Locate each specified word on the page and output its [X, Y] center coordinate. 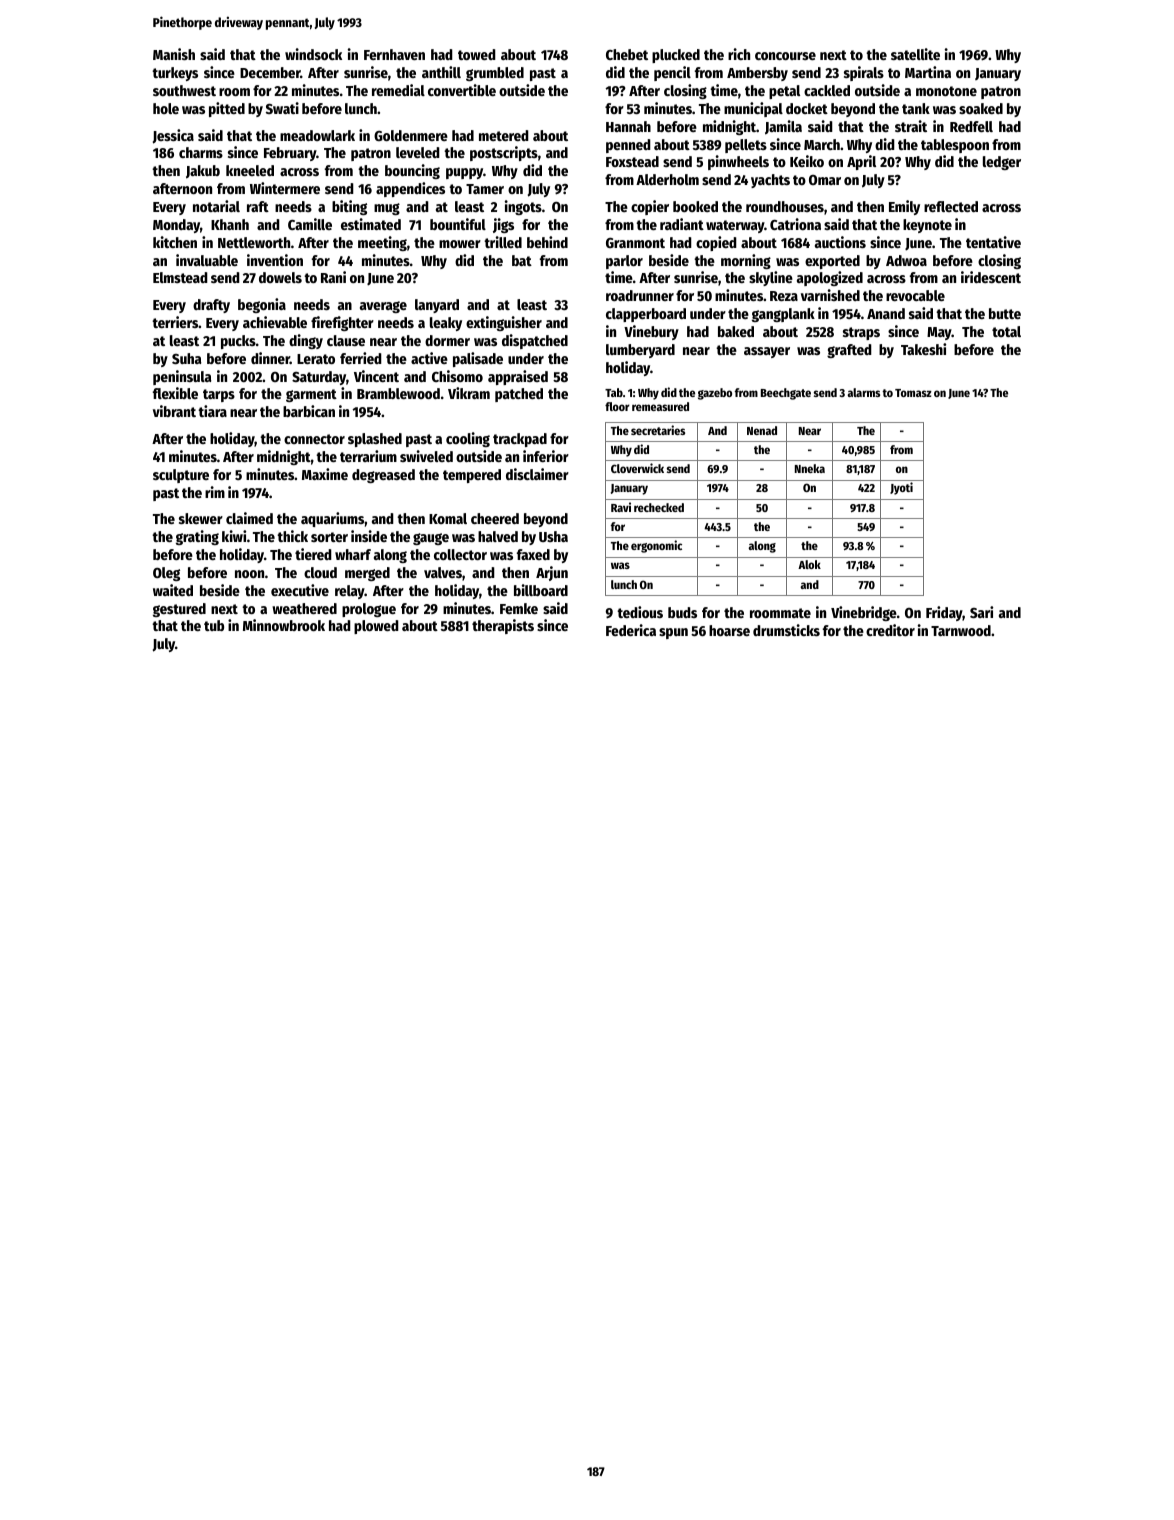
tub [214, 625]
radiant [682, 224]
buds [682, 612]
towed [477, 54]
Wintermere [285, 188]
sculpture [181, 476]
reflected [951, 206]
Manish [174, 54]
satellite [915, 54]
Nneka [810, 468]
